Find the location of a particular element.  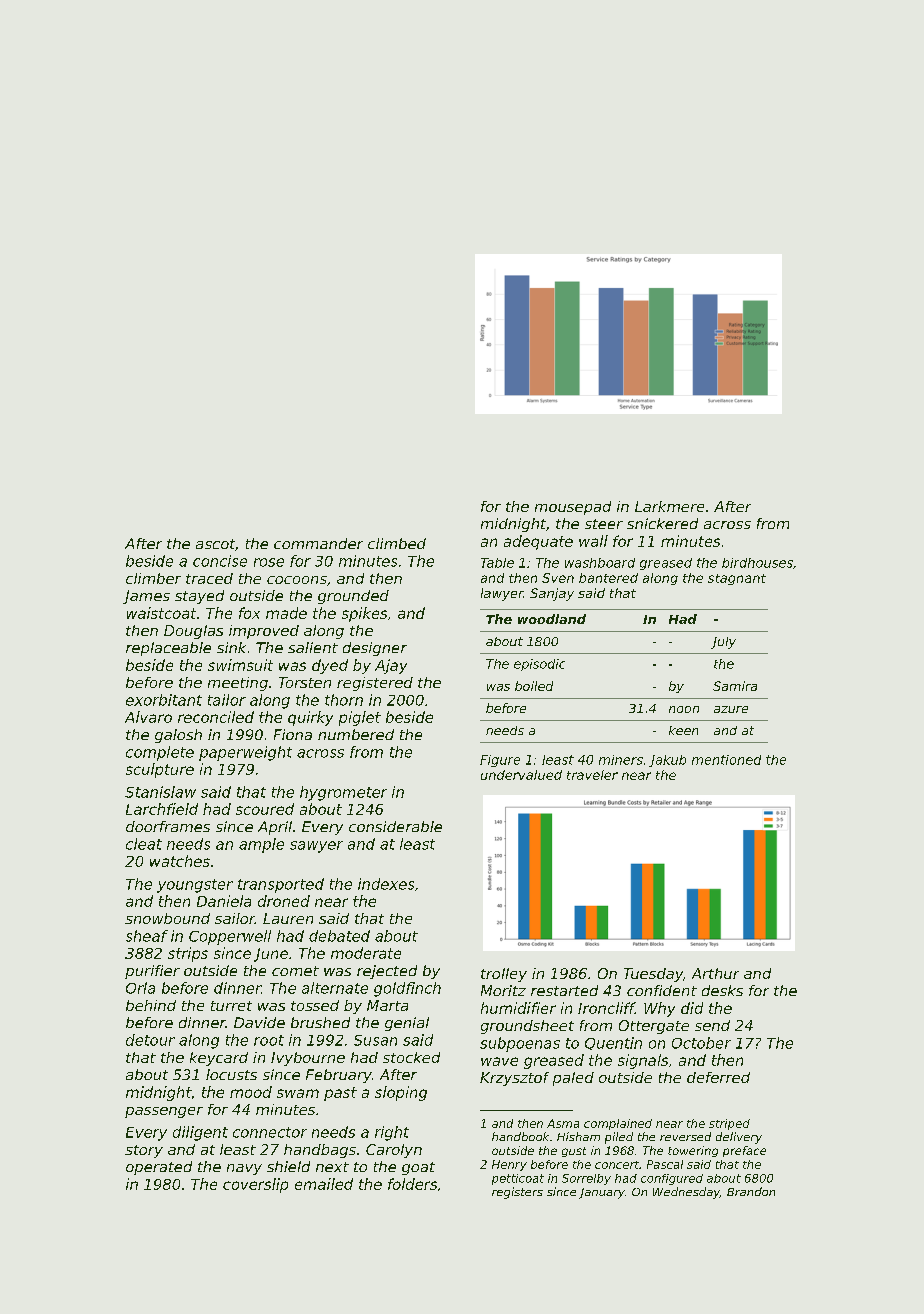

Jakub is located at coordinates (667, 761).
